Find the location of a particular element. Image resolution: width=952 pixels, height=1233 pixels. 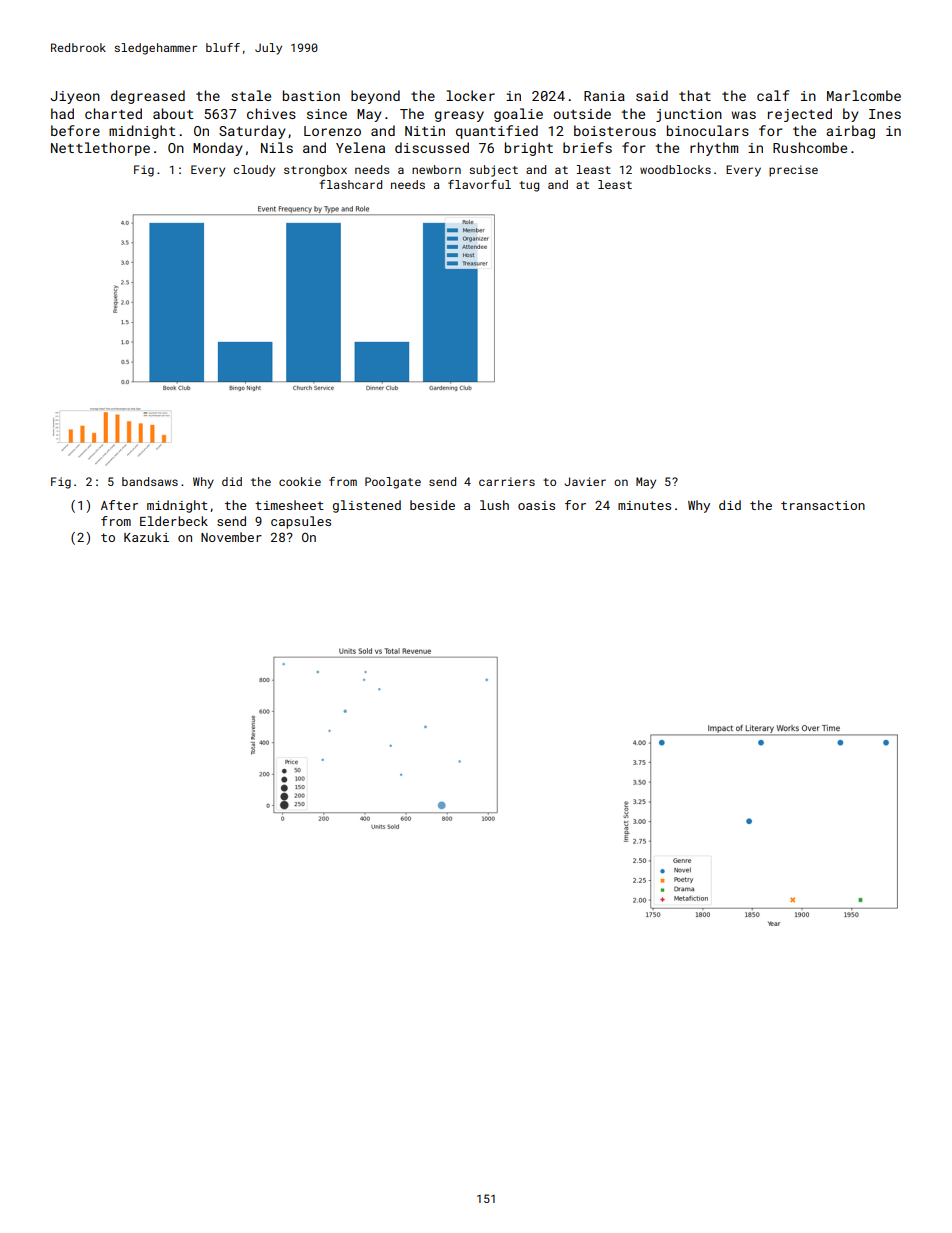

newborn is located at coordinates (436, 169).
